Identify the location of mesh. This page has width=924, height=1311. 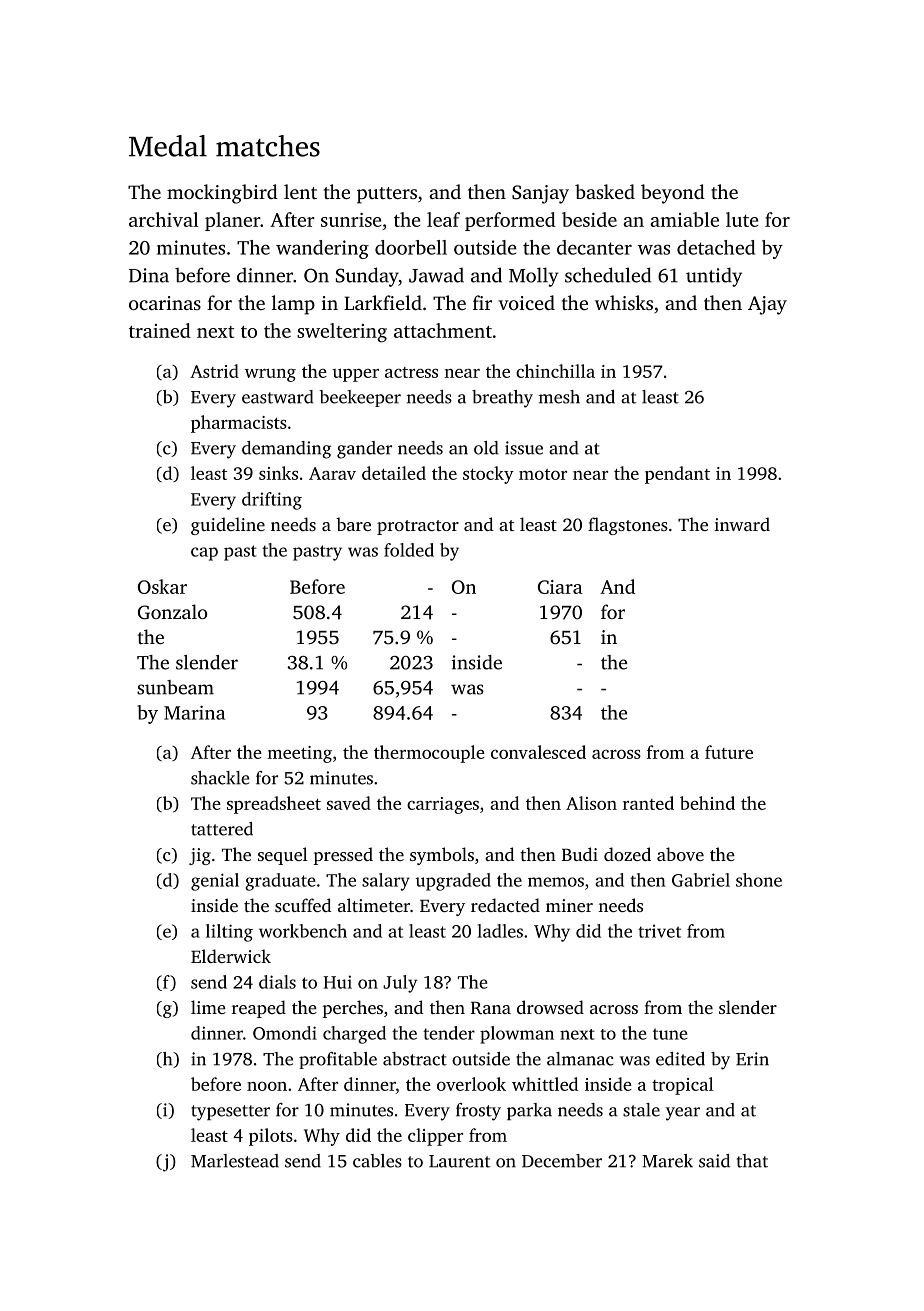
(559, 397).
